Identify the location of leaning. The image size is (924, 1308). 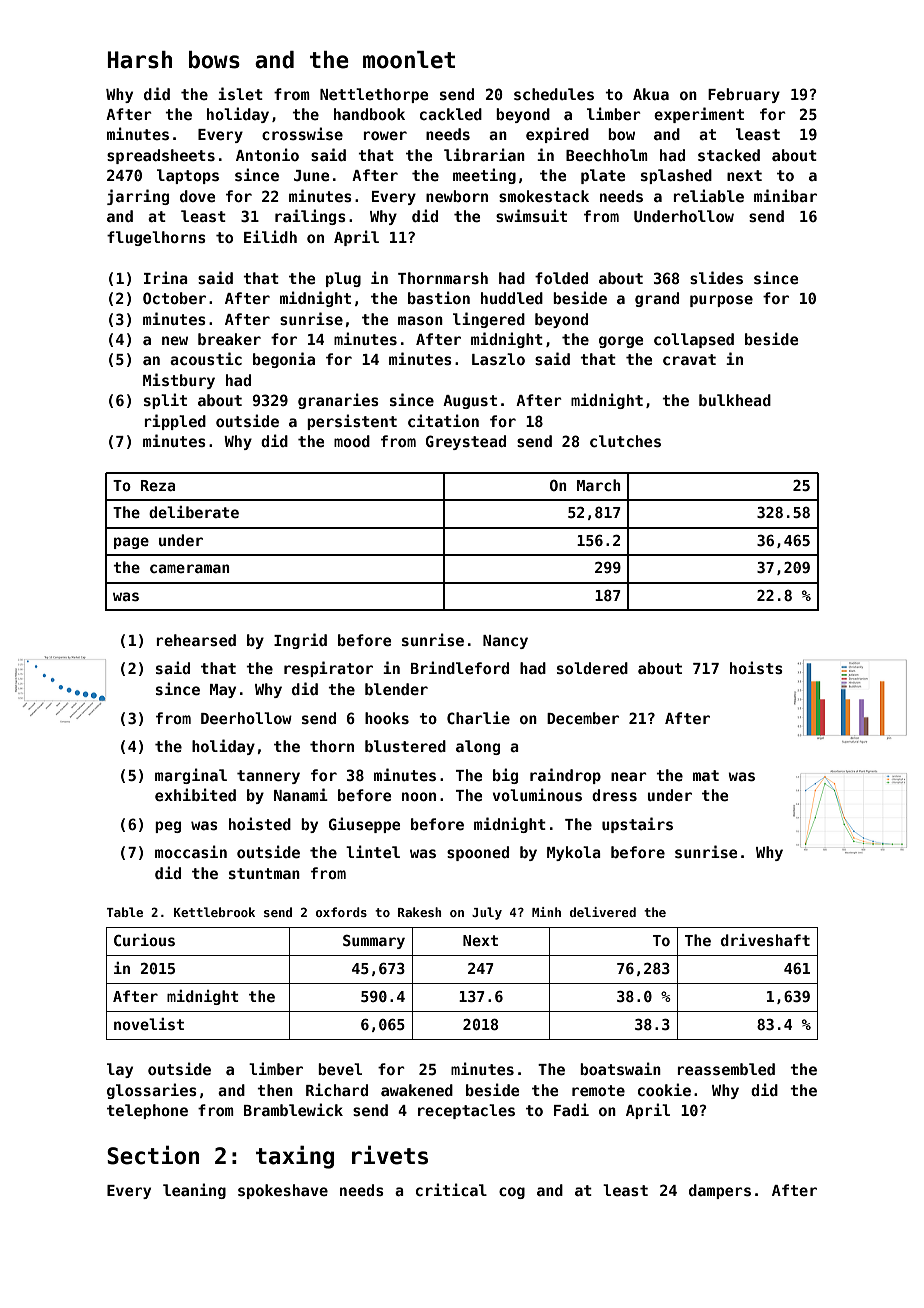
(194, 1191).
